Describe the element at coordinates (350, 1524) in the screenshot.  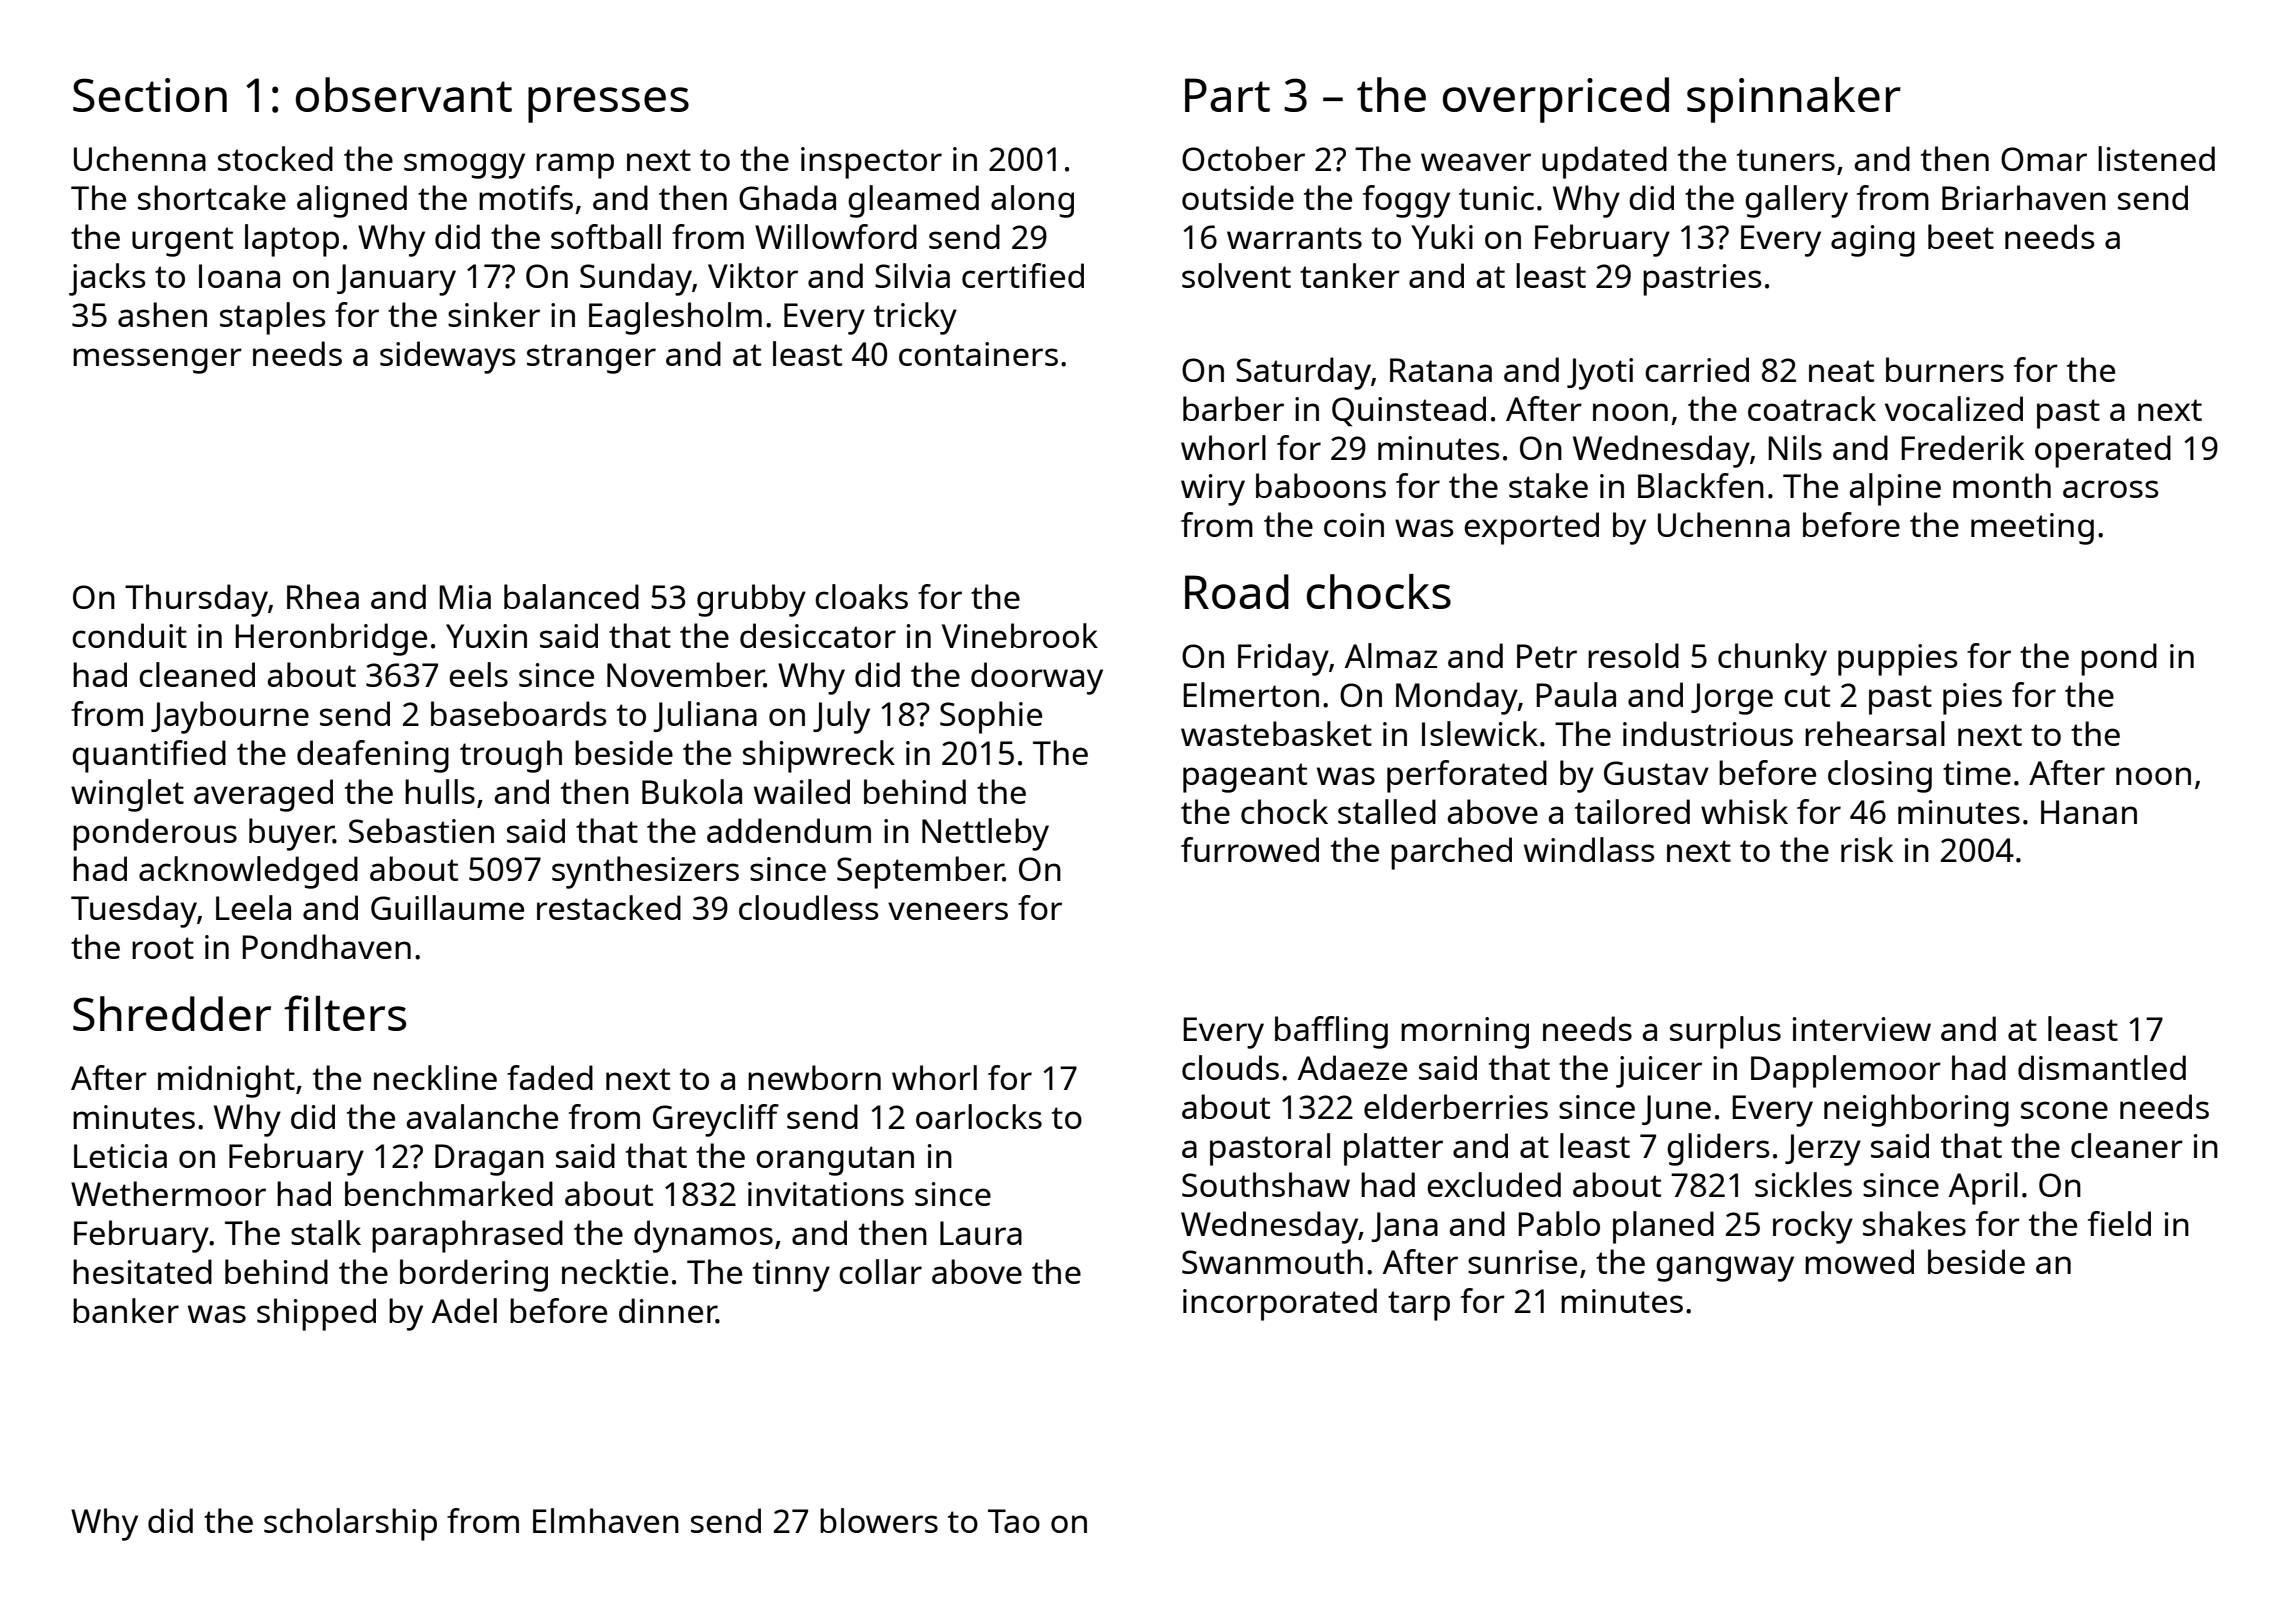
I see `scholarship` at that location.
